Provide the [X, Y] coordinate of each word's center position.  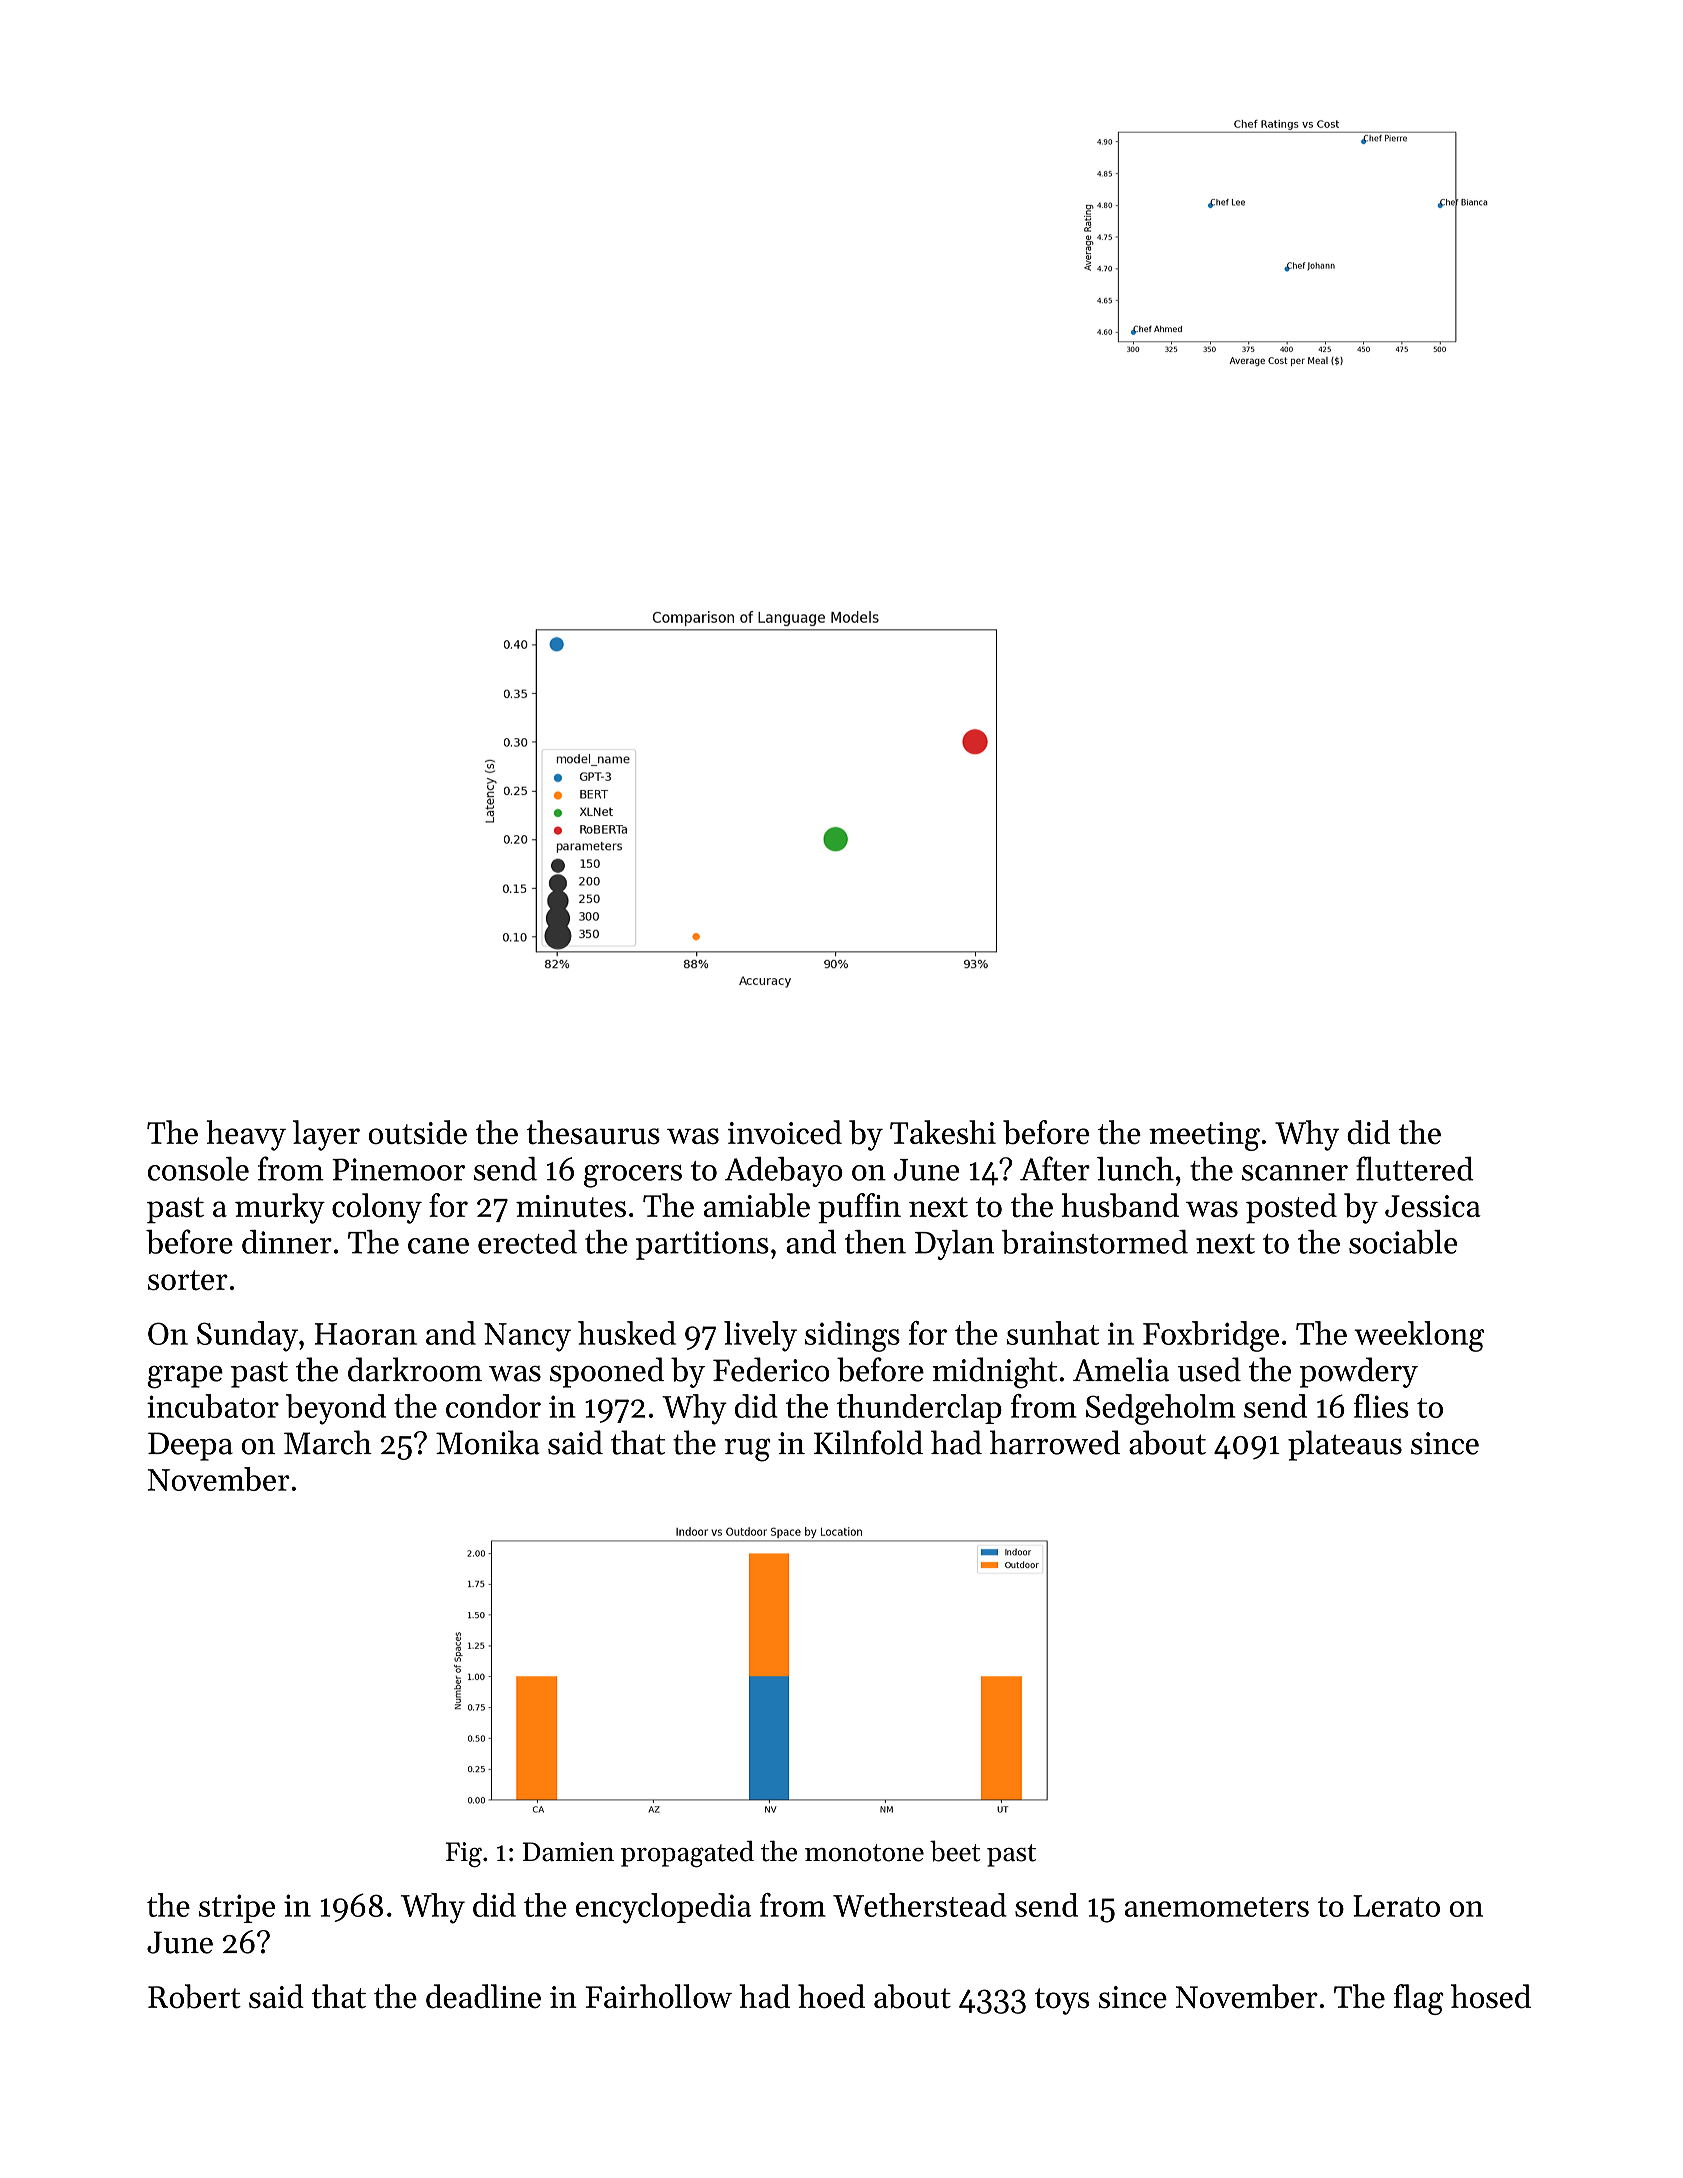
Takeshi [943, 1132]
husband [1120, 1205]
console [198, 1169]
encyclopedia [664, 1908]
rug [748, 1450]
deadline [483, 1996]
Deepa [190, 1446]
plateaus [1345, 1445]
